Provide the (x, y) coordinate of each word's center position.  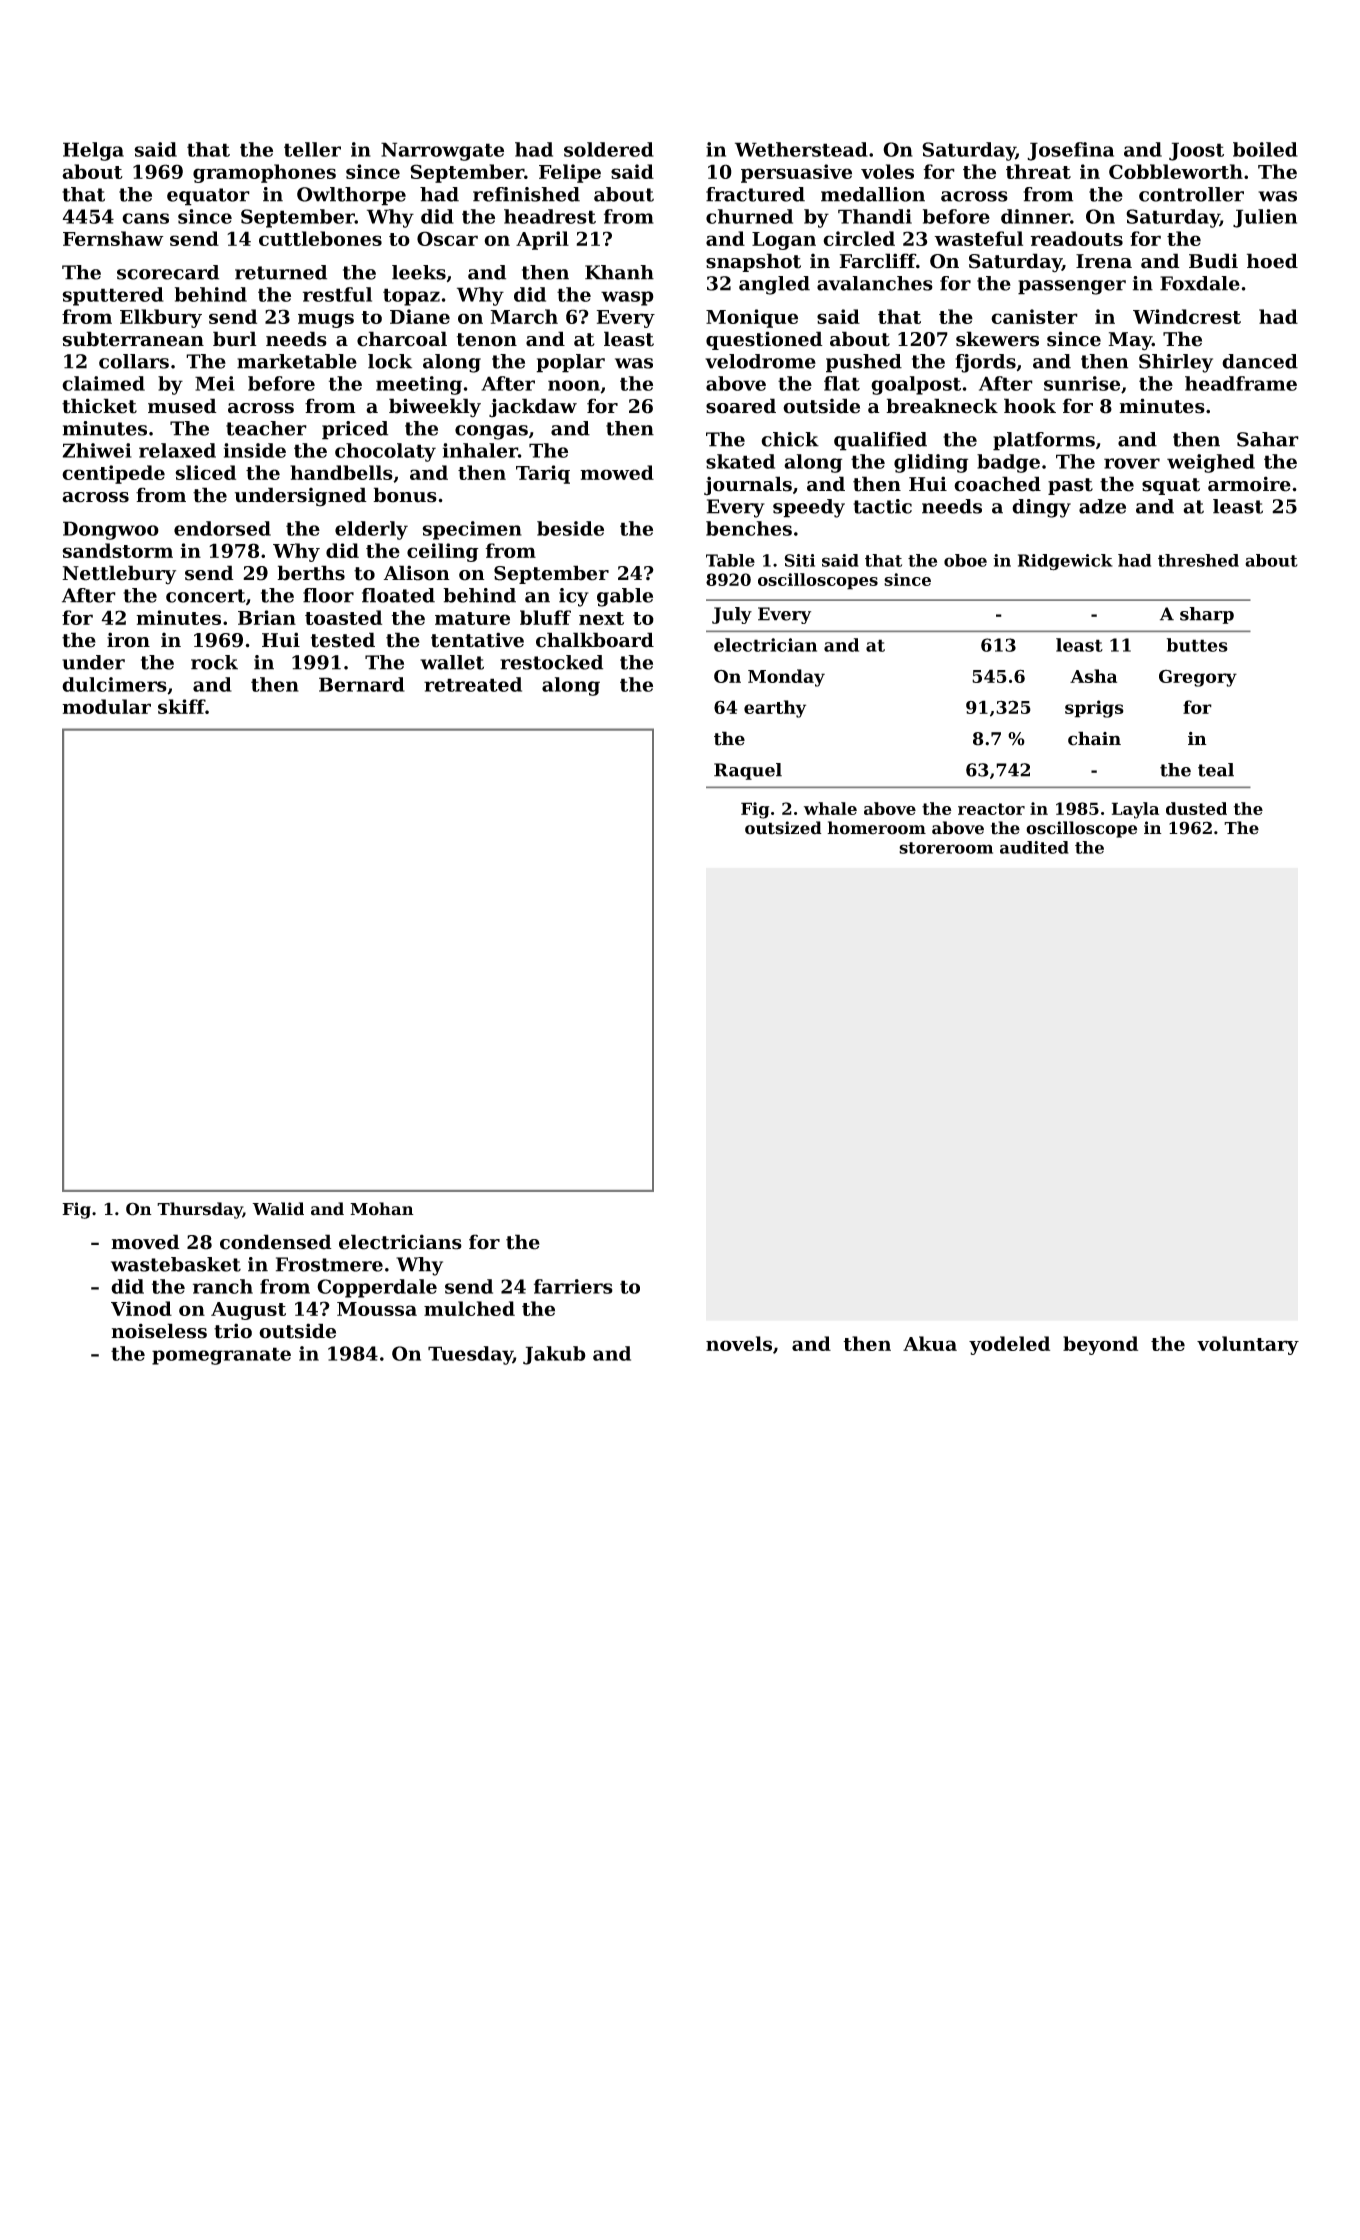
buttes (1197, 645)
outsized (783, 828)
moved (145, 1242)
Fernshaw (113, 238)
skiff (181, 706)
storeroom (946, 848)
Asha (1093, 676)
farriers (573, 1286)
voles (887, 171)
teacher (266, 428)
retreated (473, 684)
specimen (472, 530)
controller (1191, 194)
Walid (278, 1209)
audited (1034, 847)
